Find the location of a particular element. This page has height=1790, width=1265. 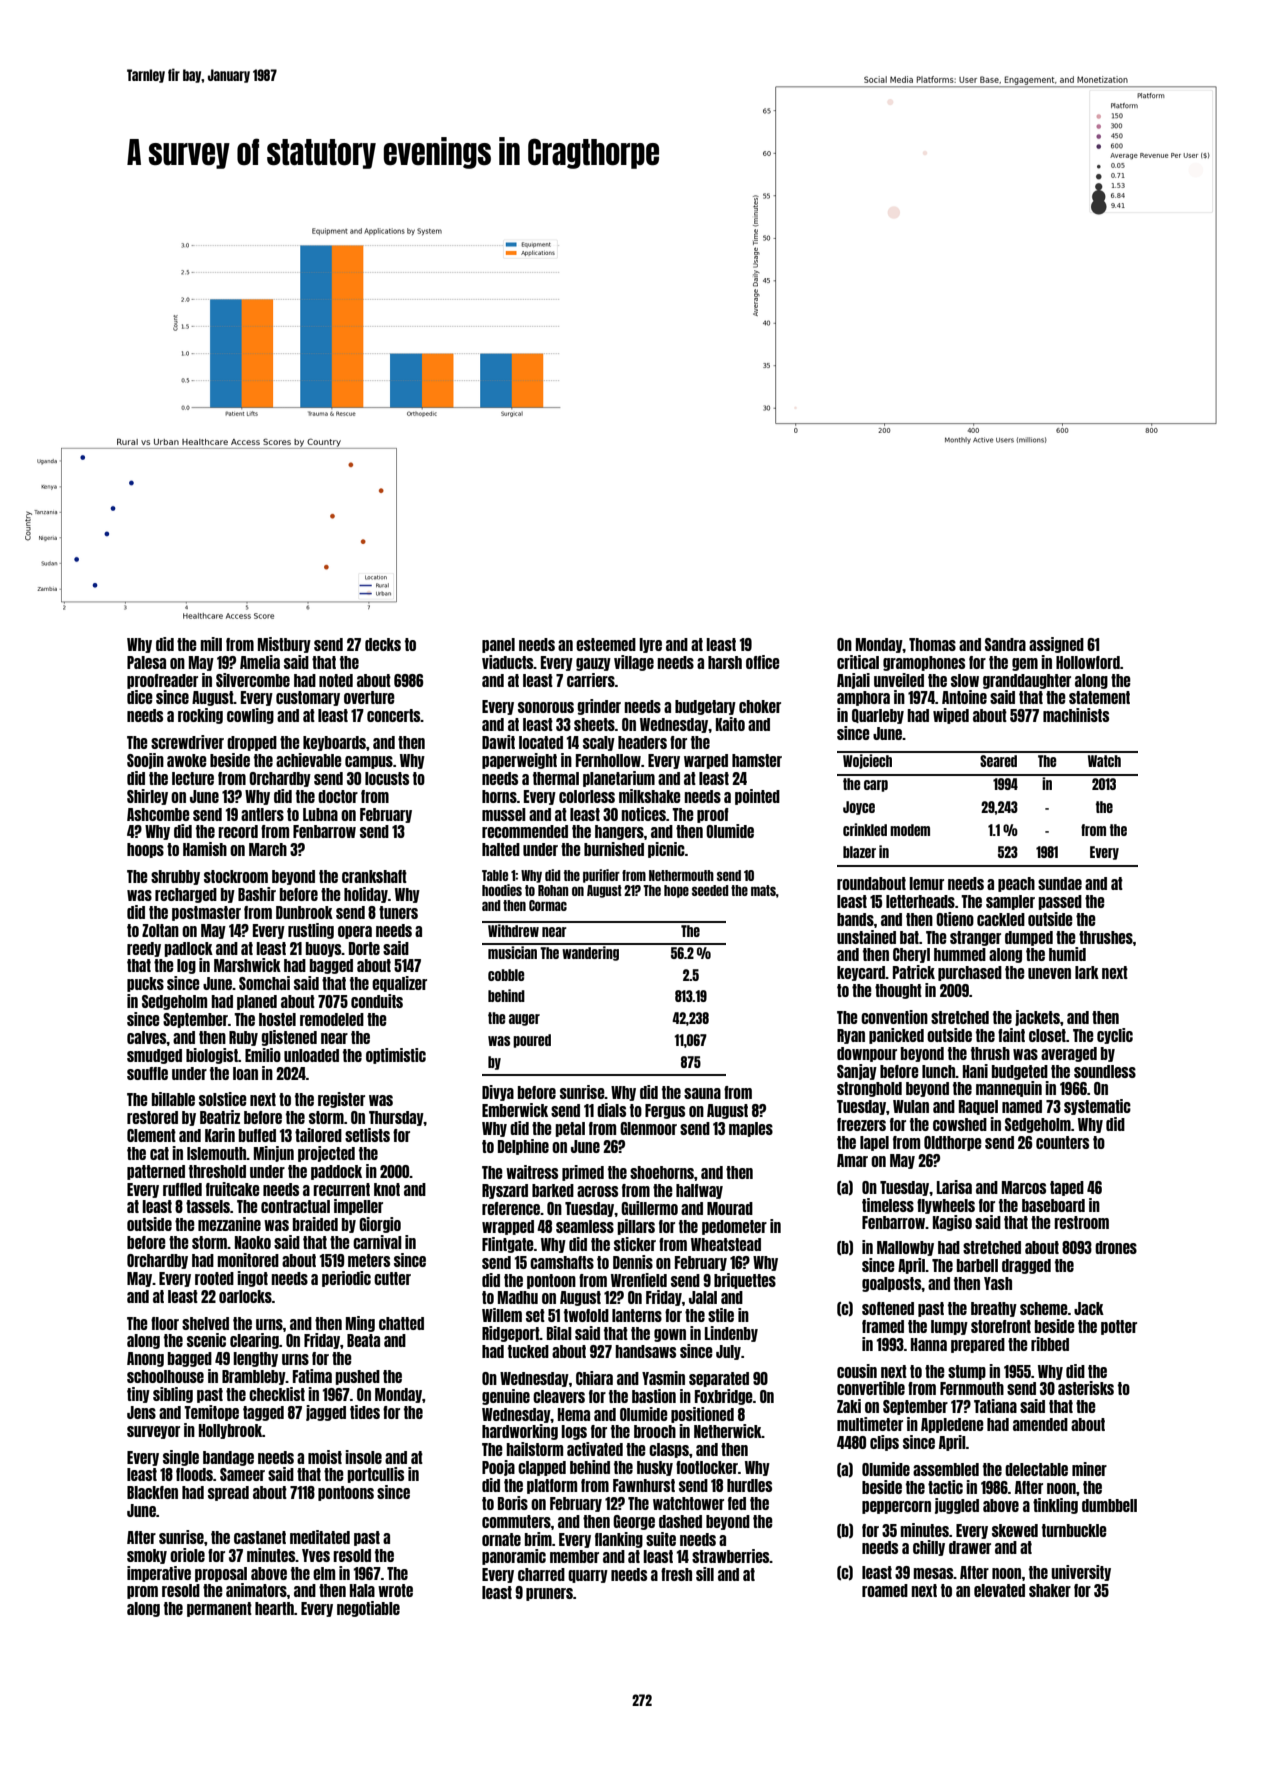

remodeled is located at coordinates (332, 1019).
